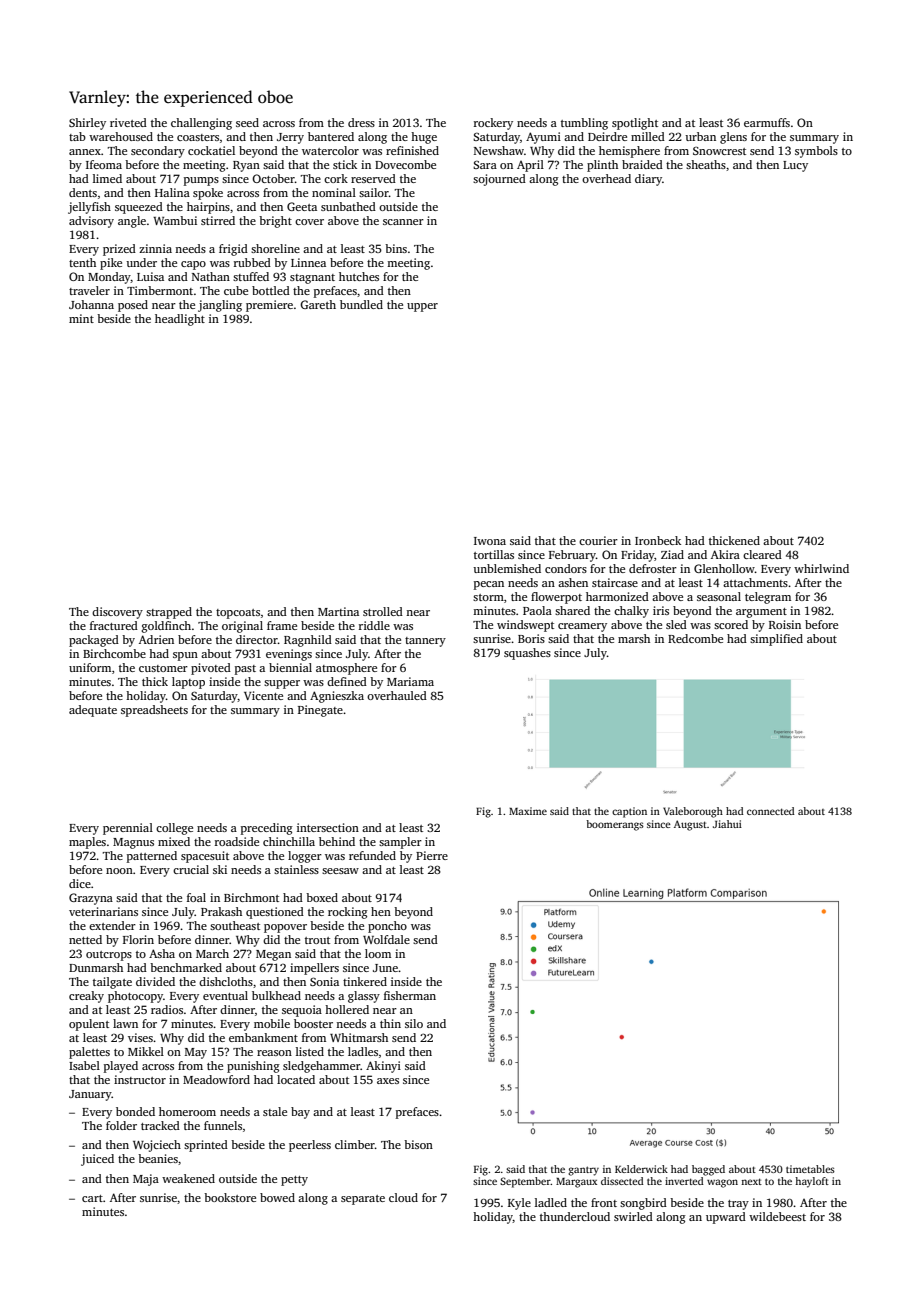 This screenshot has width=924, height=1308. I want to click on strapped, so click(169, 613).
